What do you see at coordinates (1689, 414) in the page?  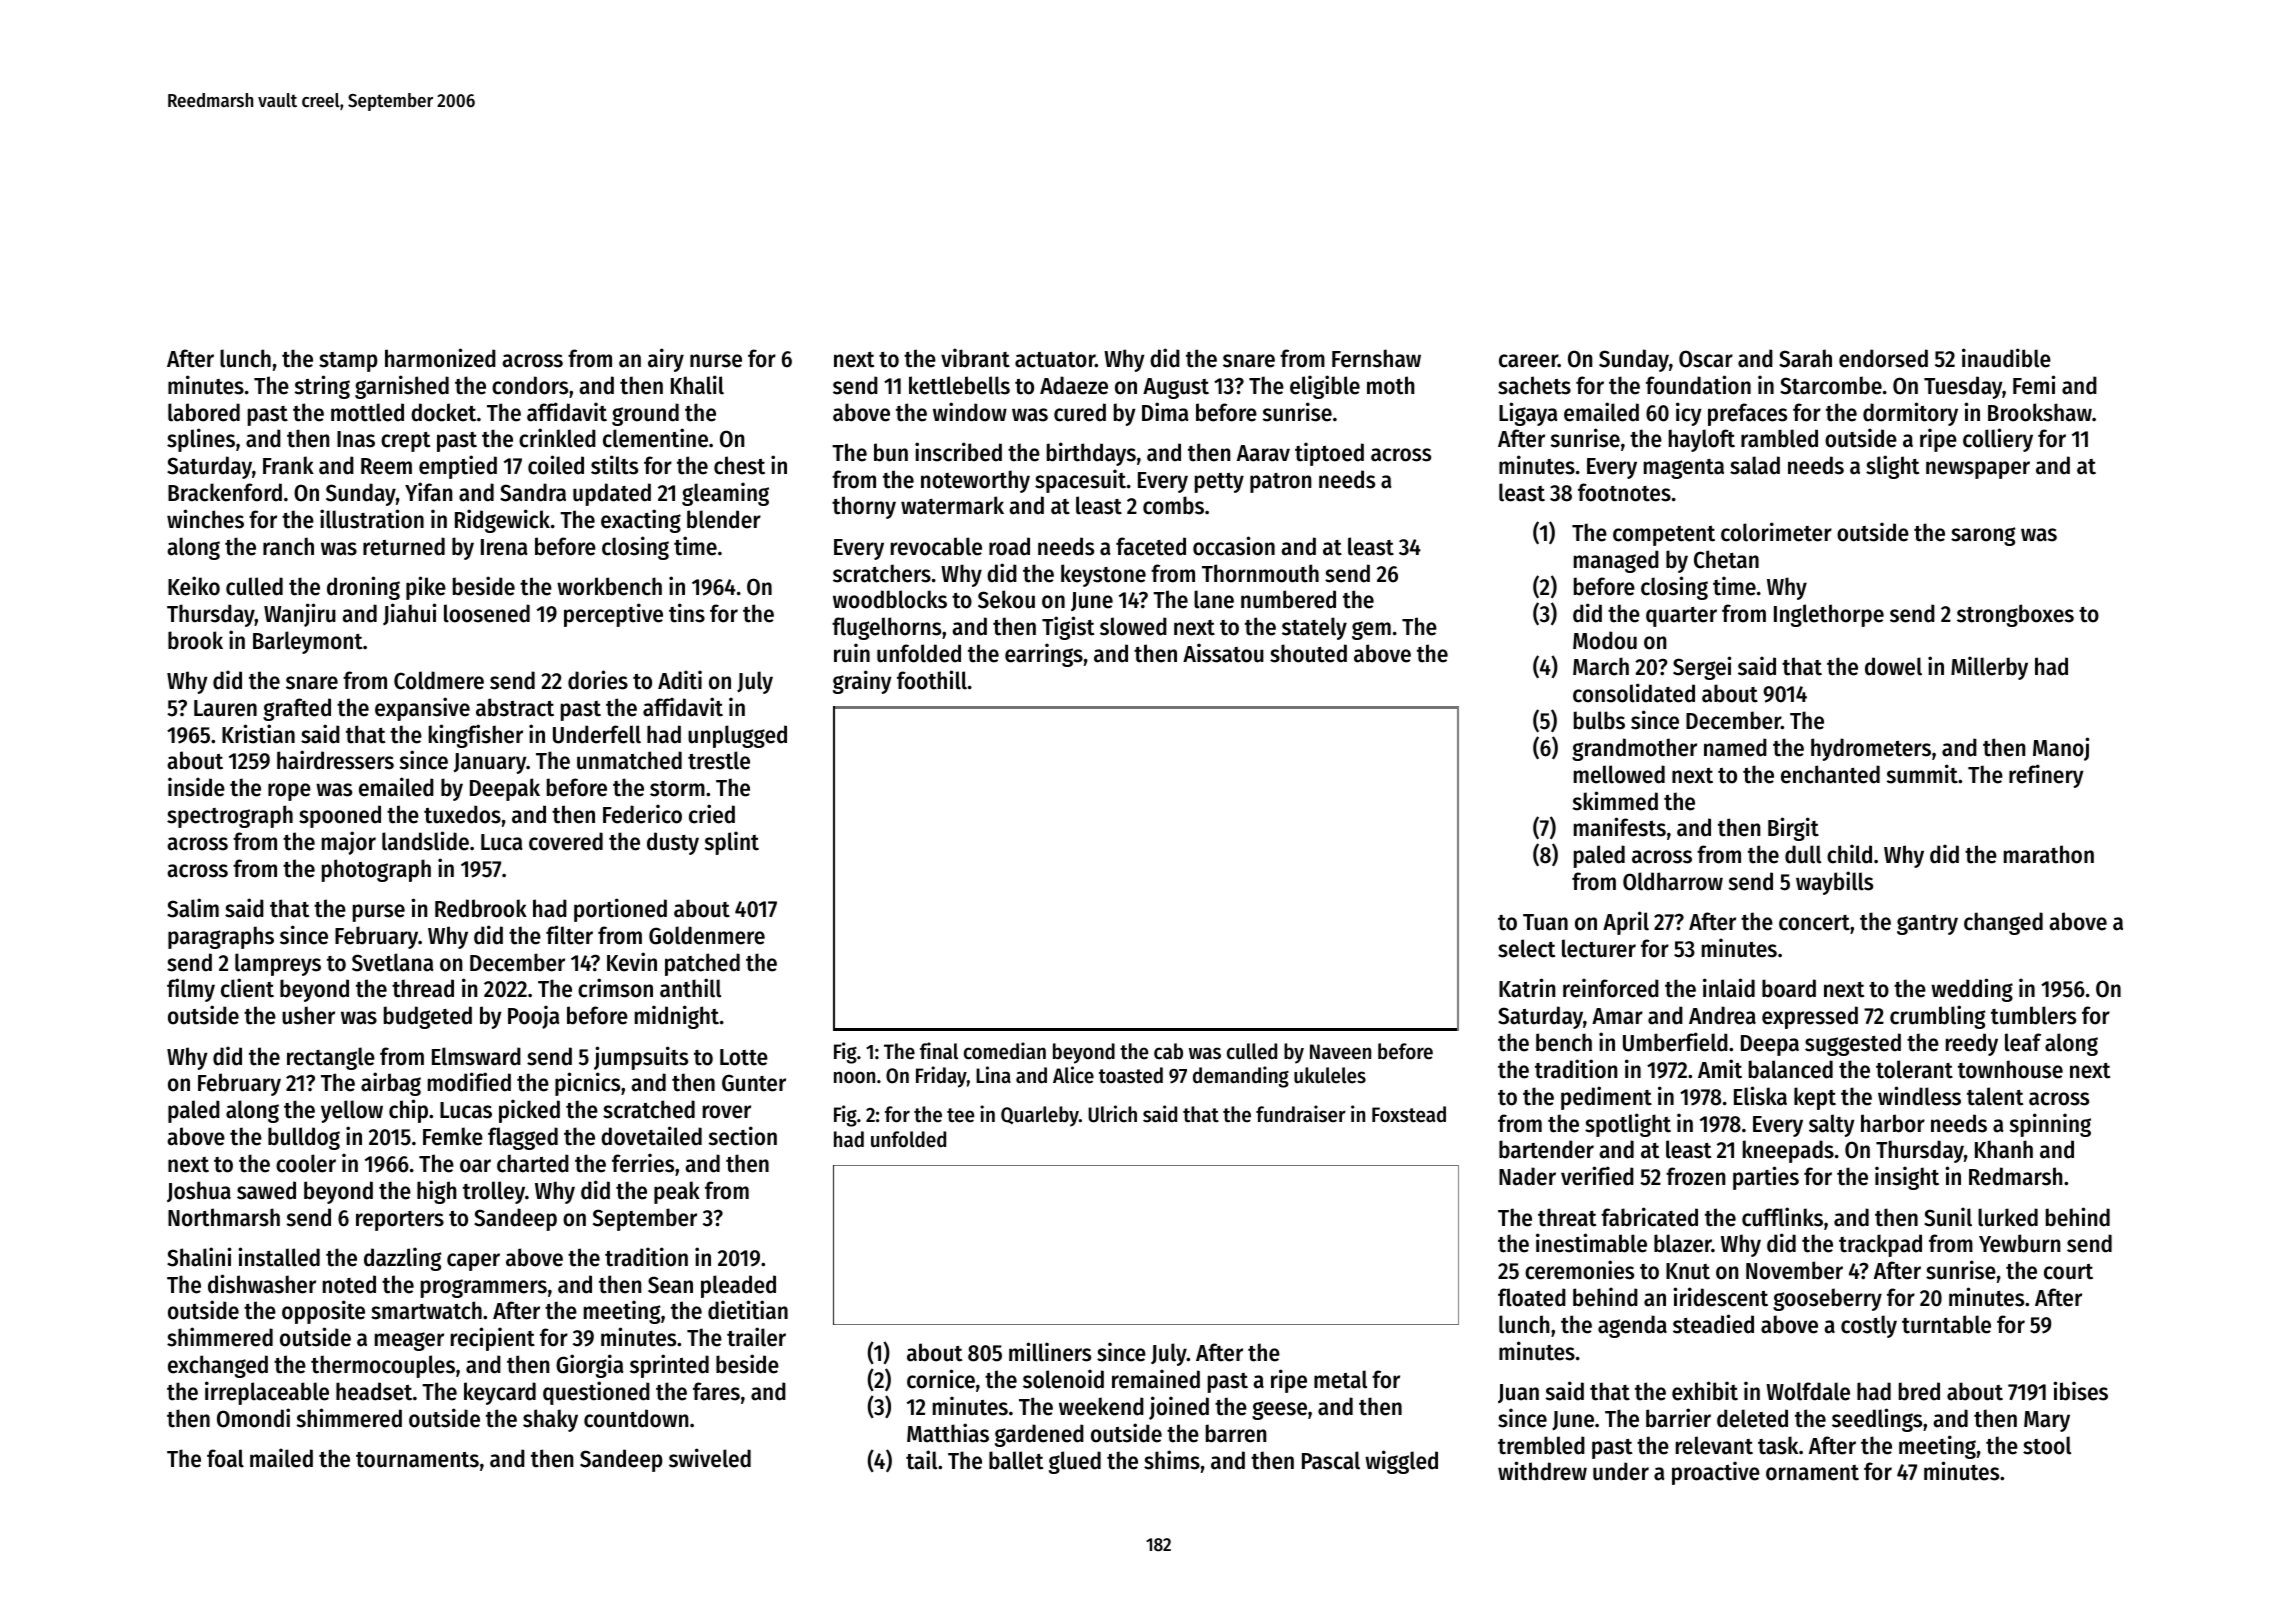 I see `icy` at bounding box center [1689, 414].
